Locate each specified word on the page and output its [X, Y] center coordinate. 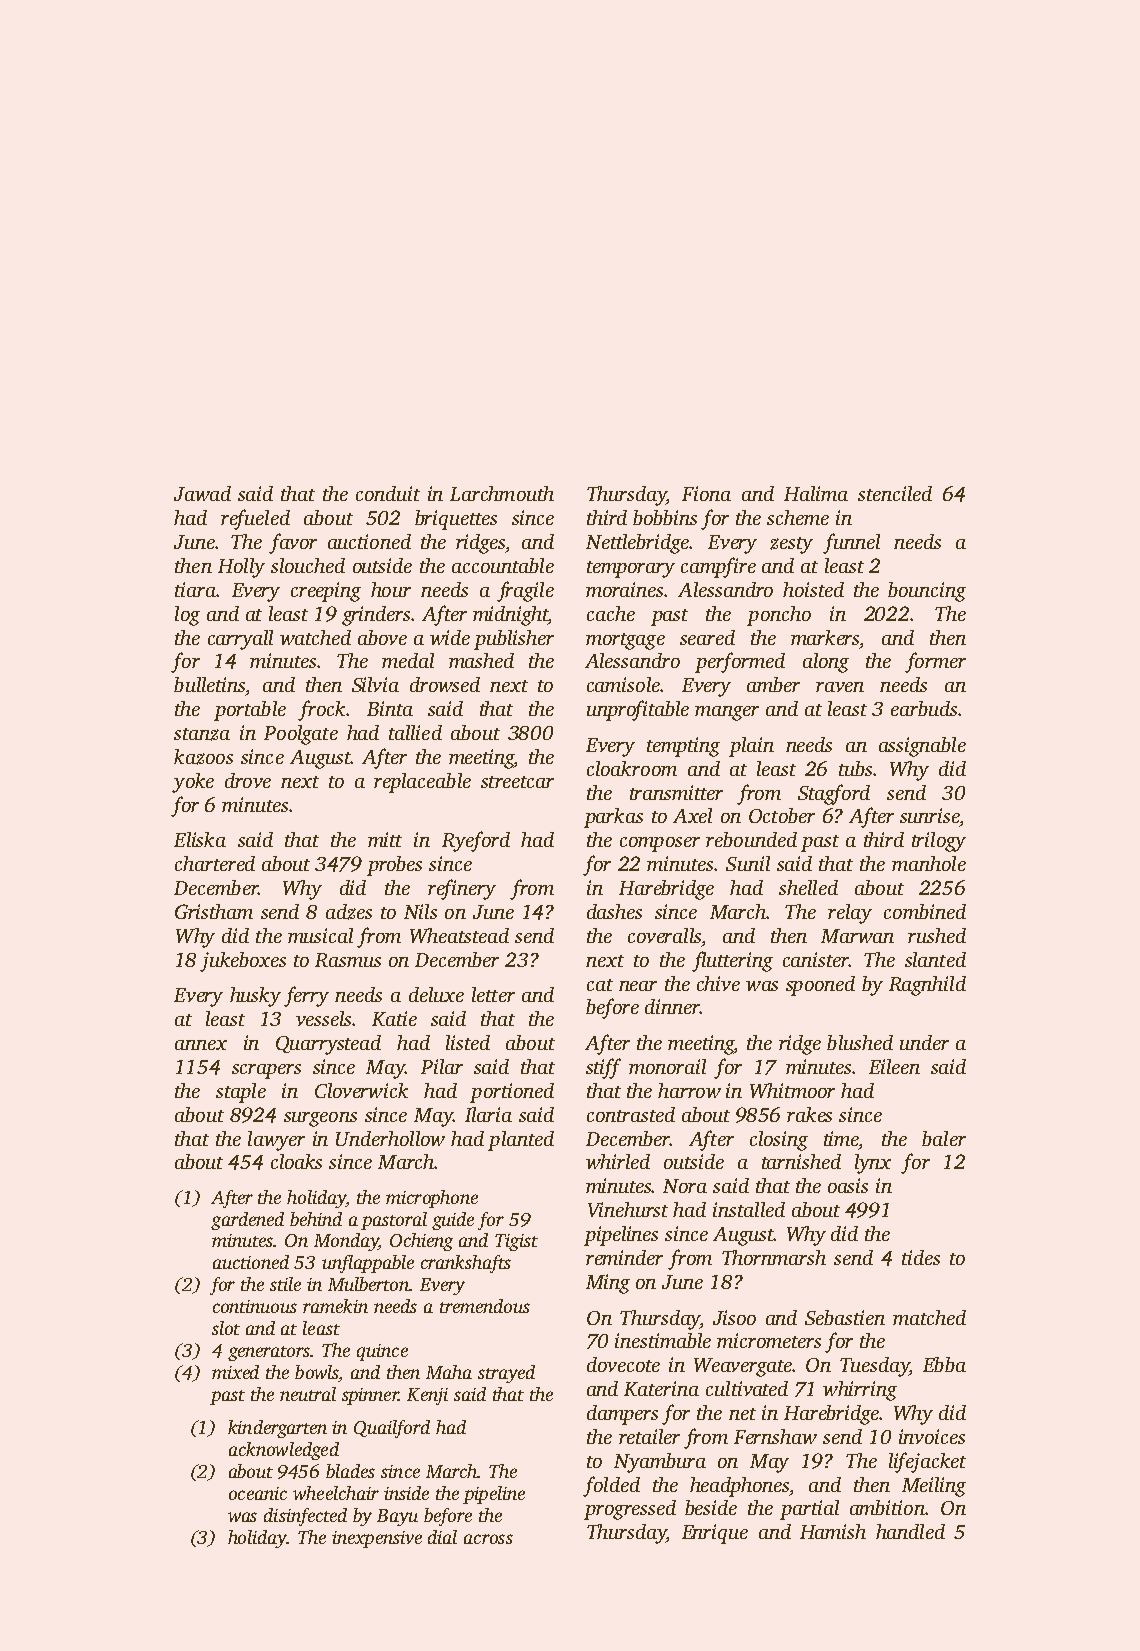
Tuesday [875, 1367]
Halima [816, 493]
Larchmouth [502, 493]
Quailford [392, 1429]
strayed [506, 1374]
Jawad [202, 493]
